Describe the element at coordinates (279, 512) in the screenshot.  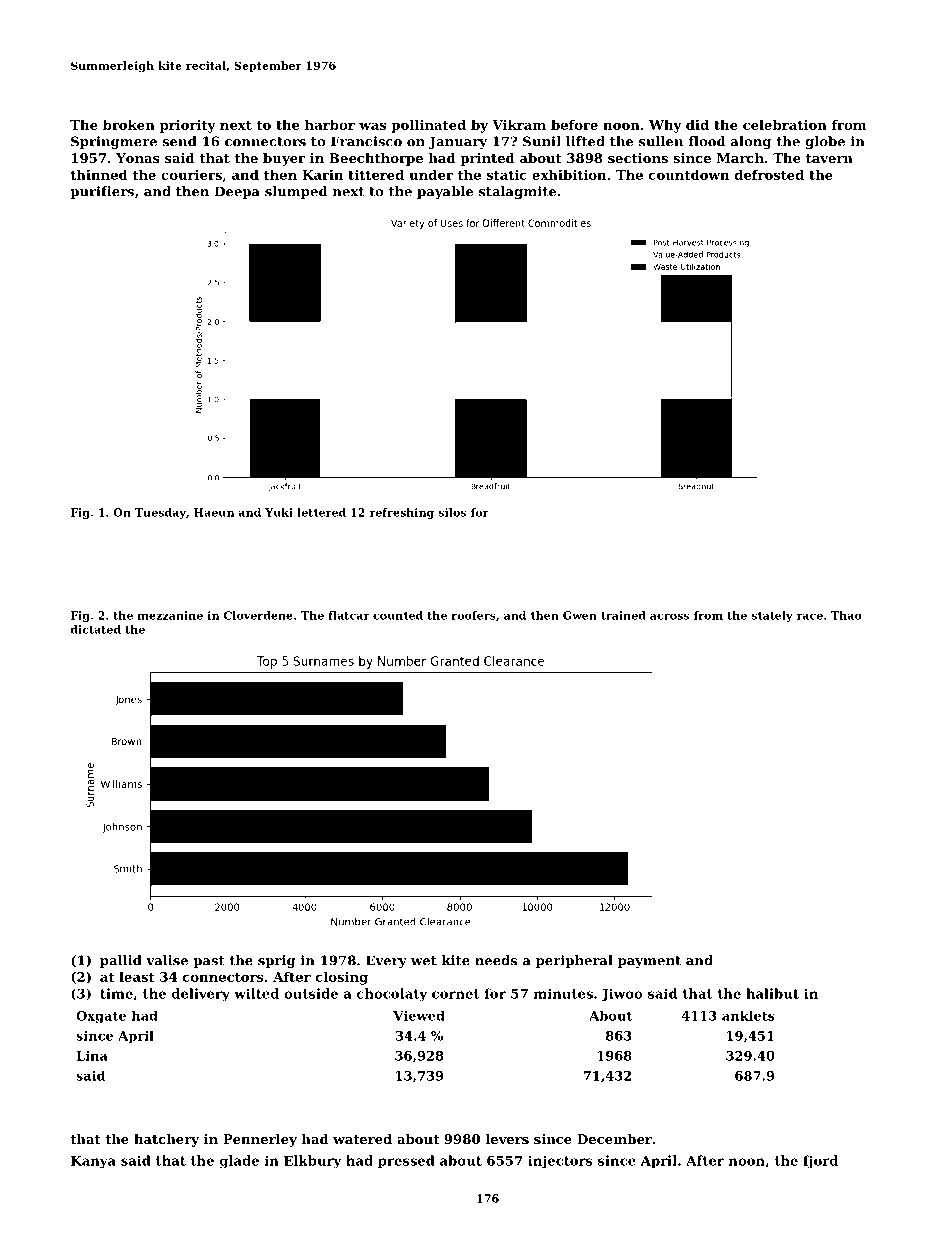
I see `Yuki` at that location.
